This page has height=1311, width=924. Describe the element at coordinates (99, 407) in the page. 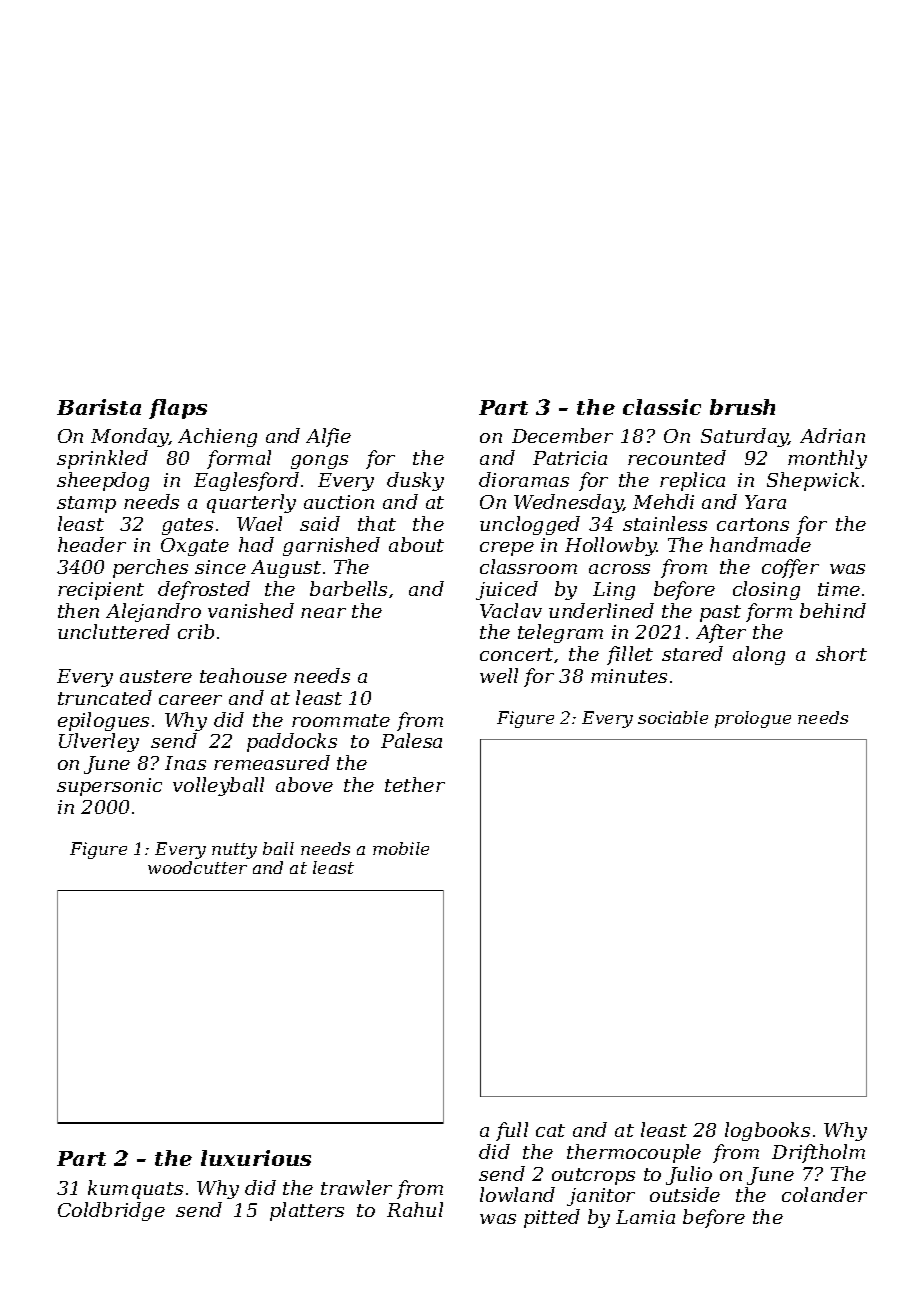

I see `Barista` at that location.
